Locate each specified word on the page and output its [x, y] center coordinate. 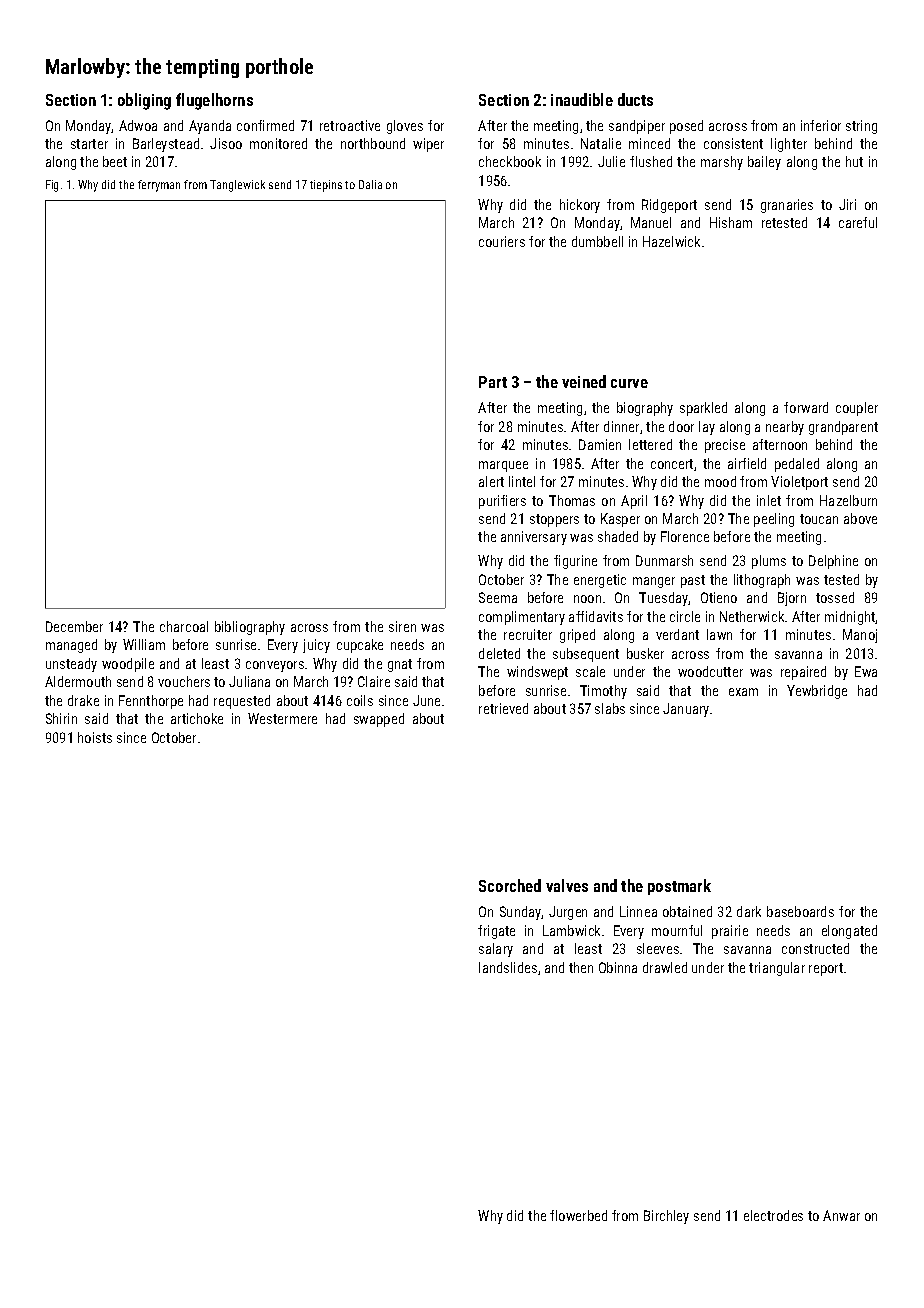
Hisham [731, 222]
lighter [789, 145]
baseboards [800, 911]
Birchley [666, 1217]
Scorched [510, 885]
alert [491, 481]
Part [493, 382]
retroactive [350, 125]
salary [496, 950]
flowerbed [578, 1215]
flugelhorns [214, 101]
